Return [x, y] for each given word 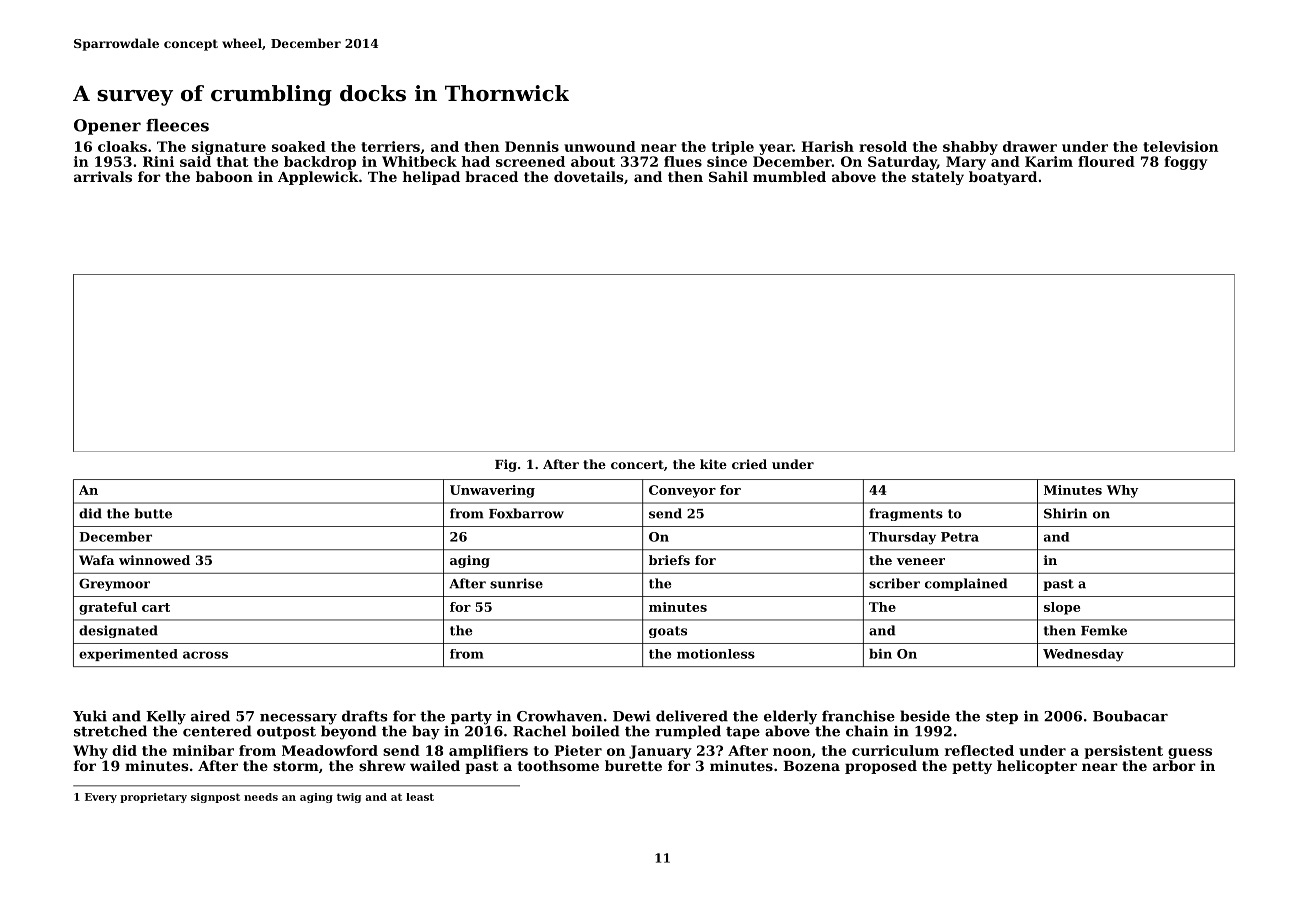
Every [101, 798]
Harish [827, 146]
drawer [1030, 146]
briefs [669, 560]
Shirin [1065, 513]
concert [637, 464]
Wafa [96, 560]
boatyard [1003, 178]
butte [153, 513]
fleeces [177, 125]
